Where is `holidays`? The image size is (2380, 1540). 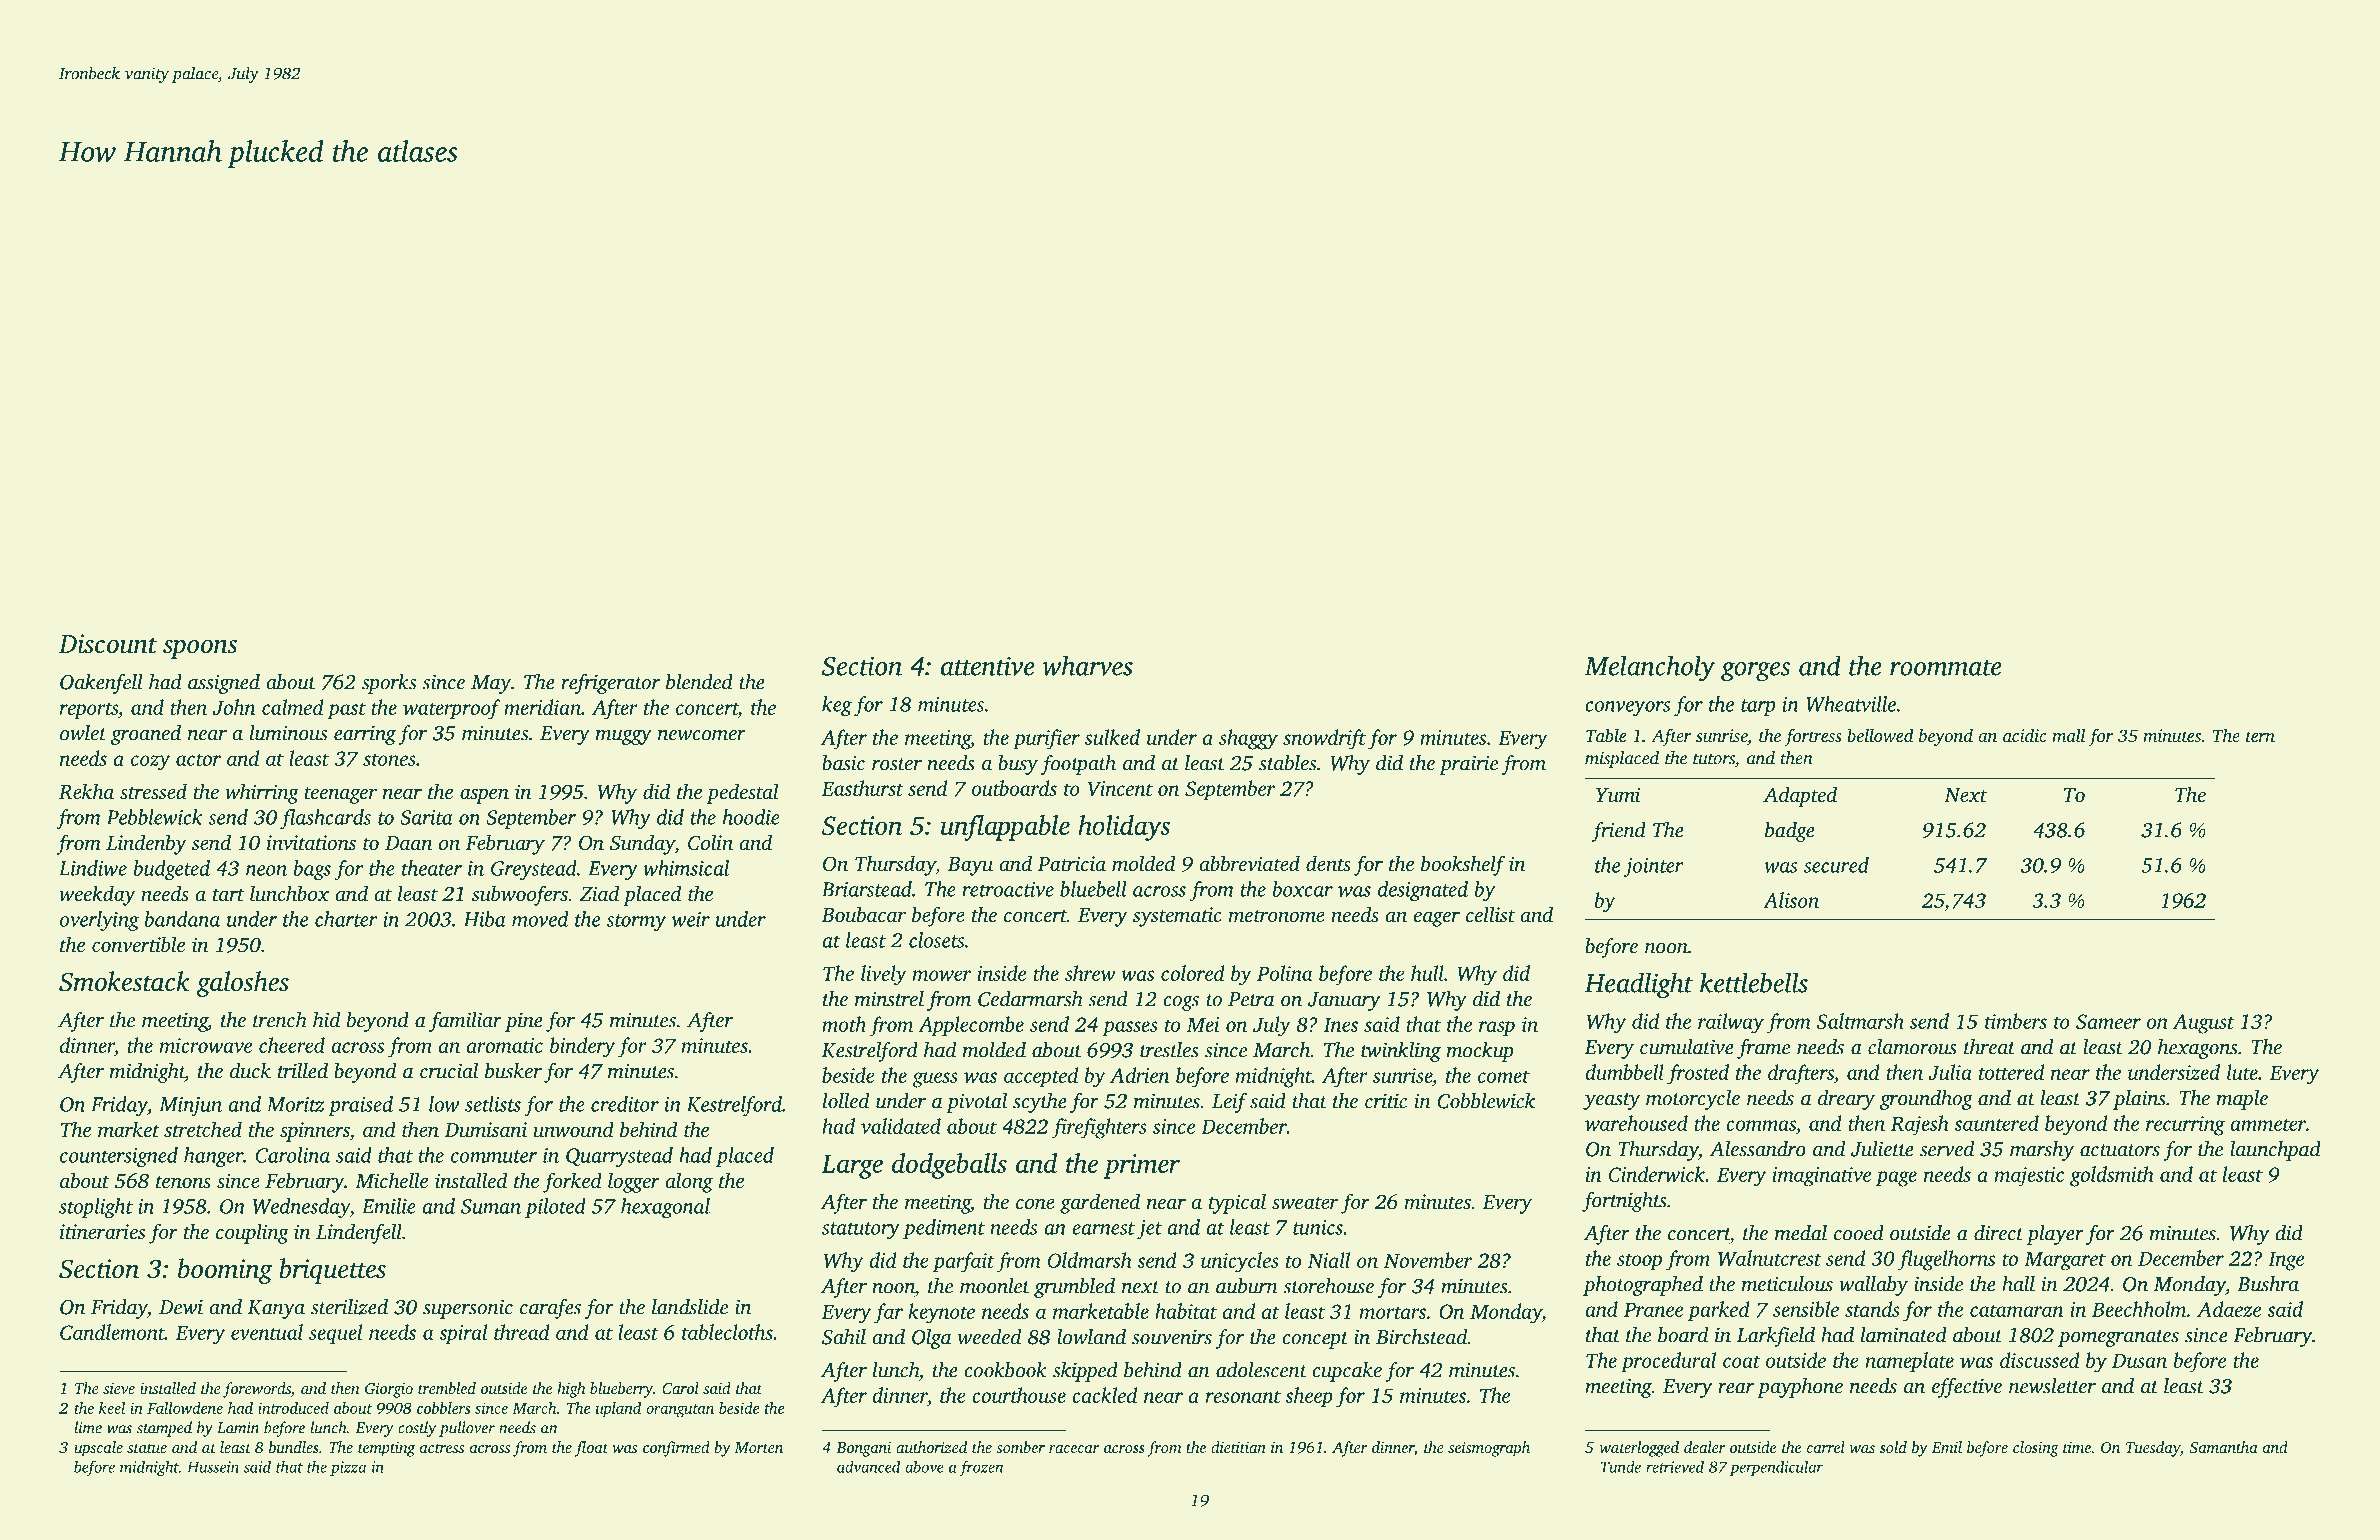 holidays is located at coordinates (1124, 828).
